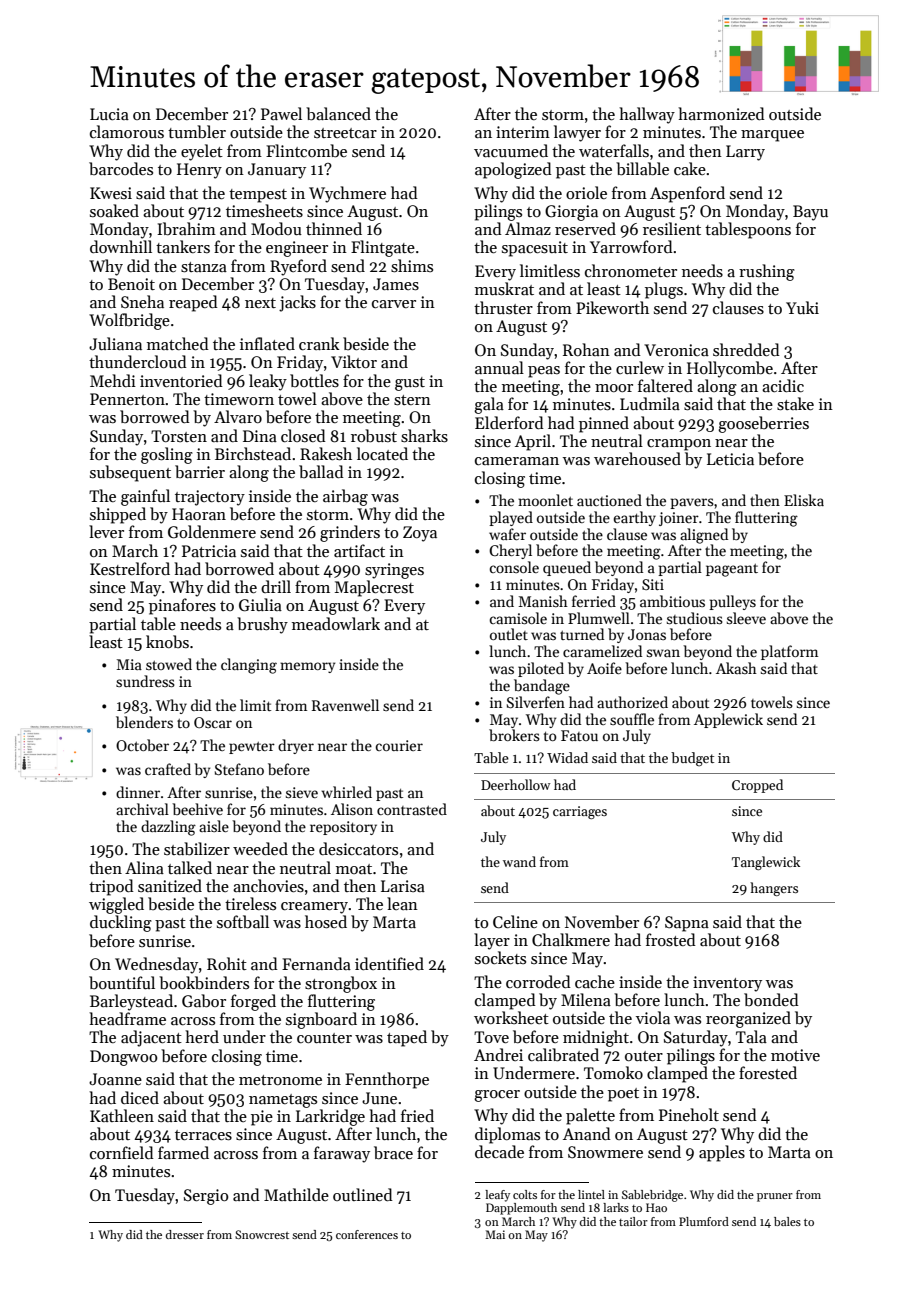 The height and width of the document is (1308, 924). What do you see at coordinates (420, 534) in the document?
I see `Zoya` at bounding box center [420, 534].
